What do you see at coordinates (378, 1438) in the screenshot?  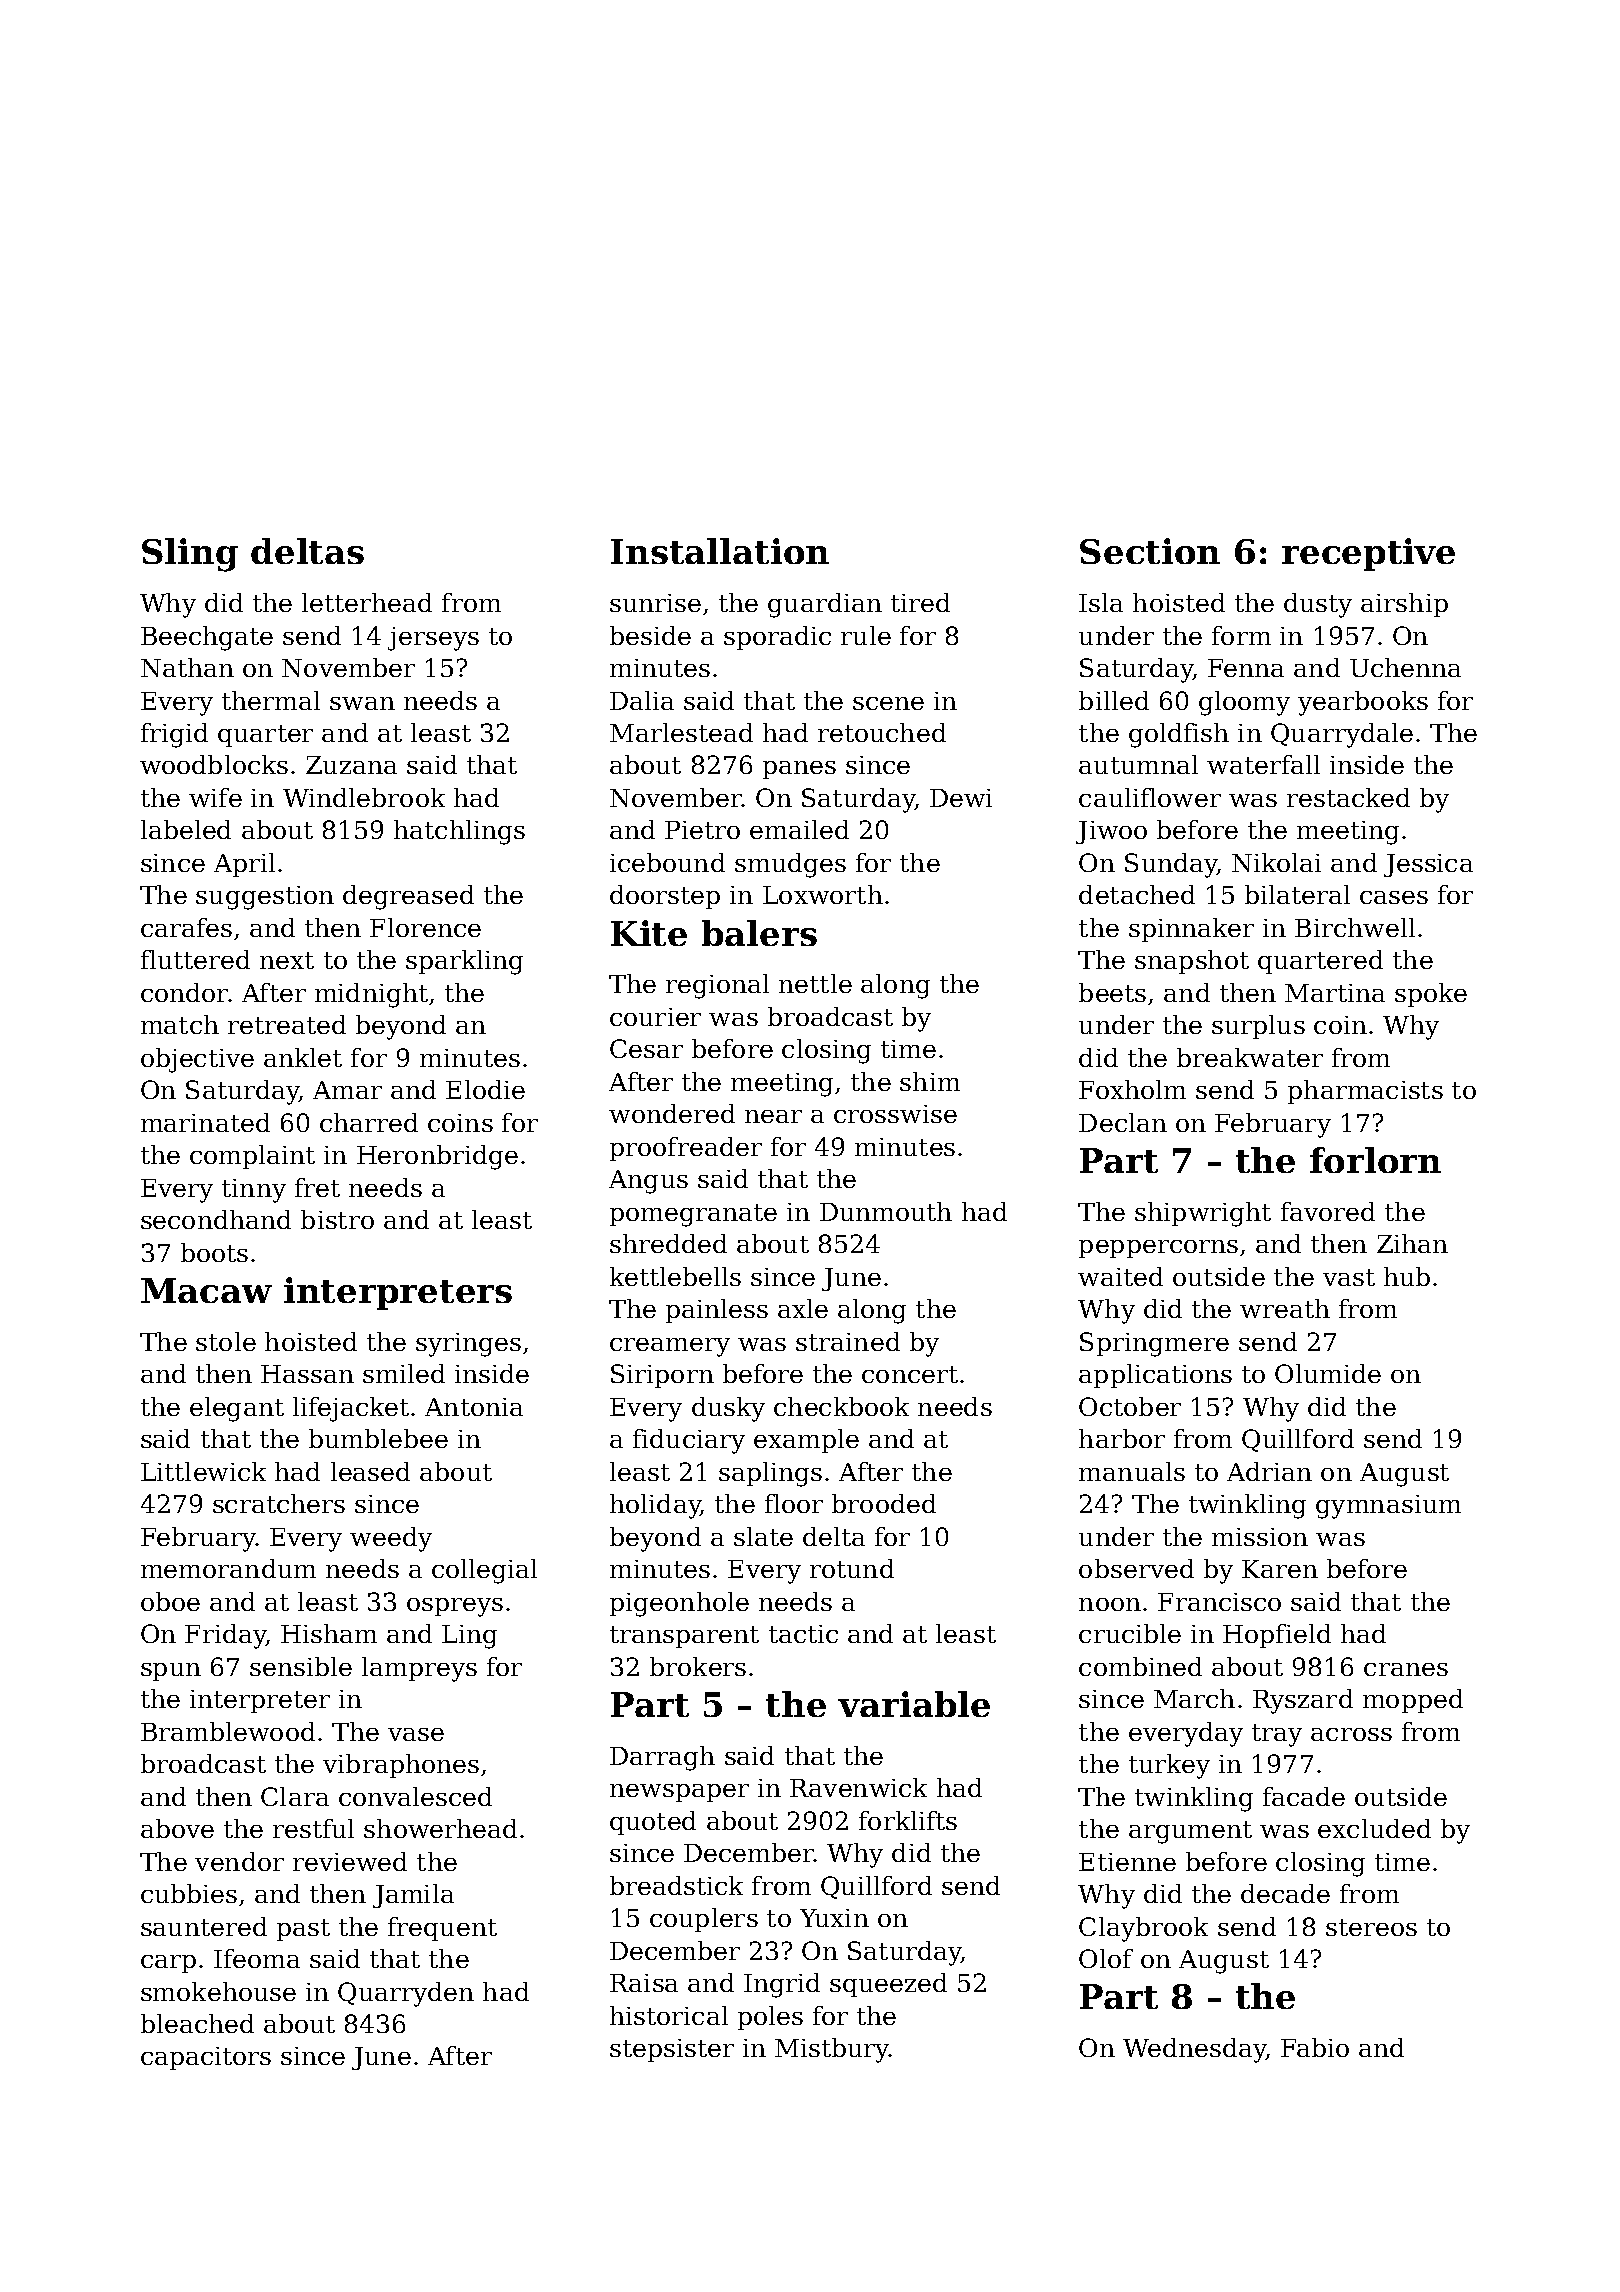 I see `bumblebee` at bounding box center [378, 1438].
